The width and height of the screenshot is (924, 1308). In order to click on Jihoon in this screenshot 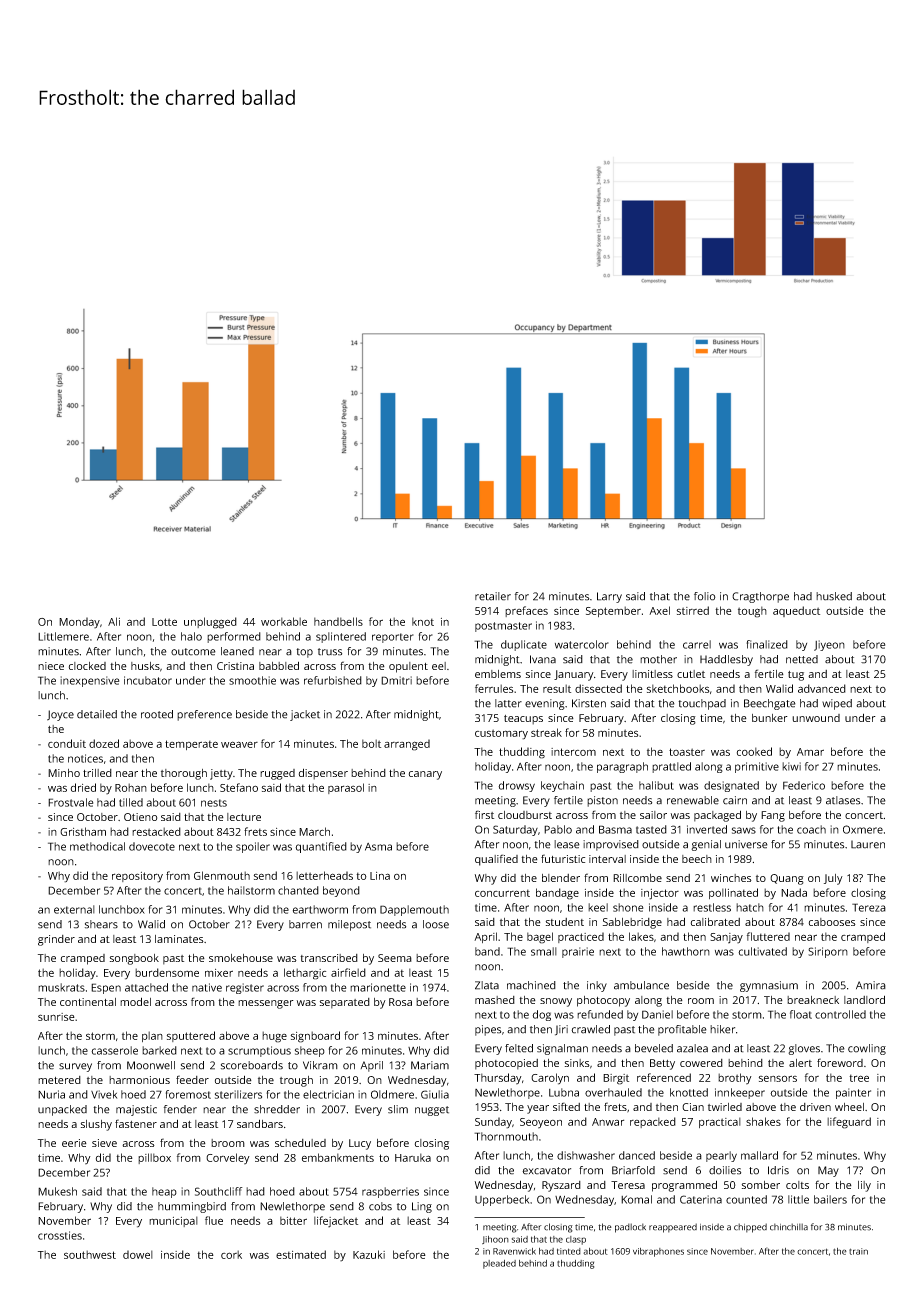, I will do `click(495, 1240)`.
